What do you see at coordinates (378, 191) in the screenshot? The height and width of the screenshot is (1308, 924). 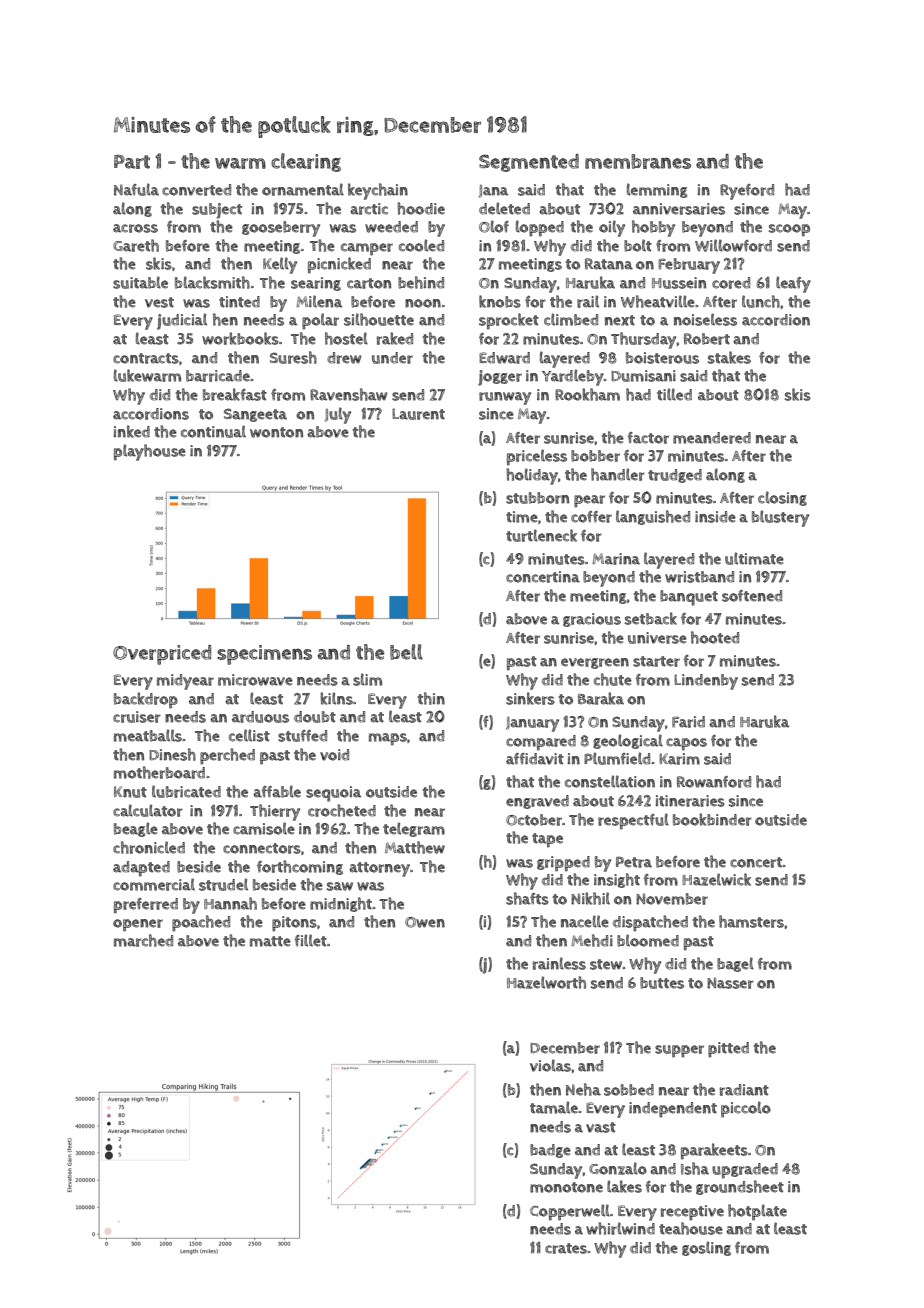 I see `keychain` at bounding box center [378, 191].
